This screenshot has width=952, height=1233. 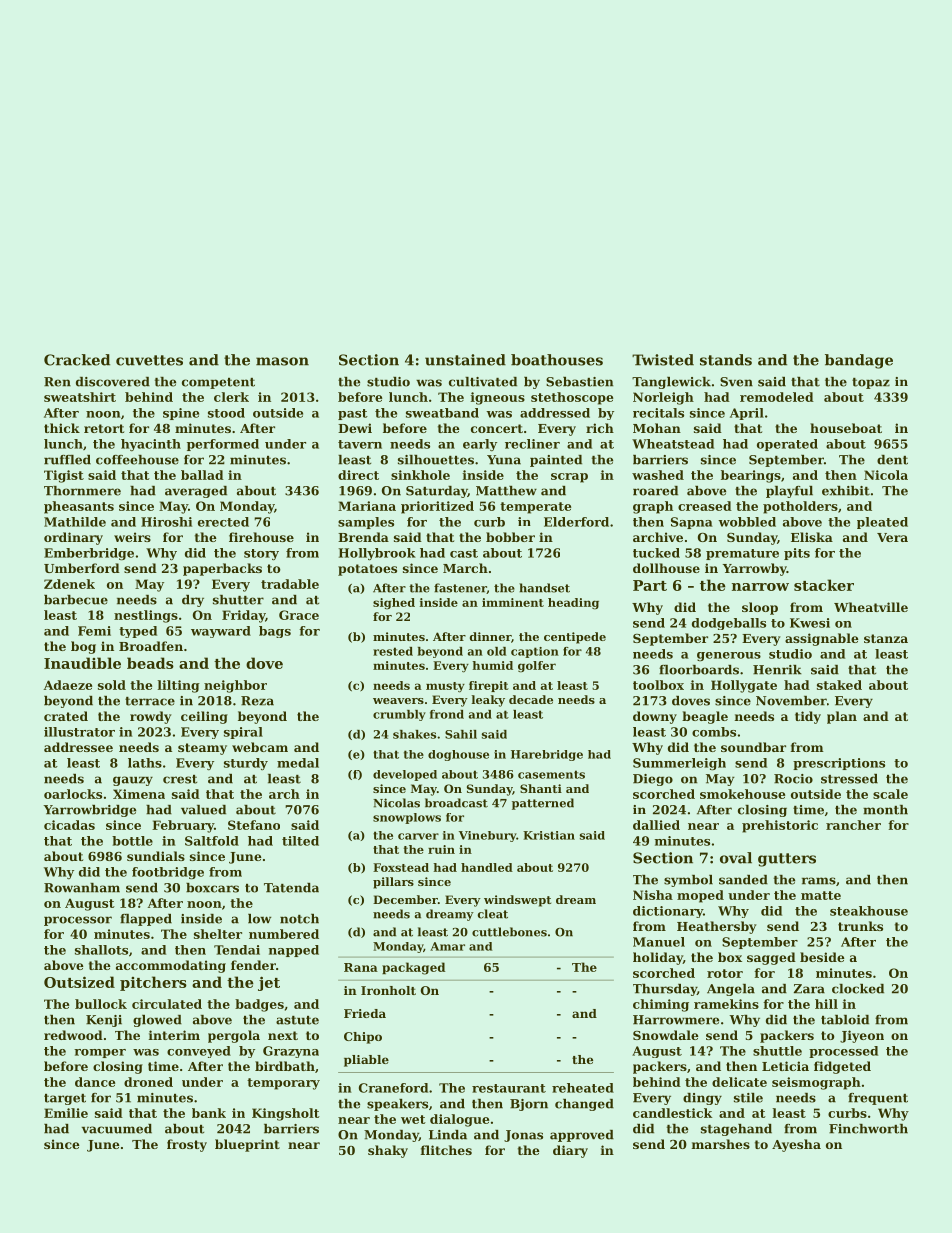 I want to click on Snowdale, so click(x=665, y=1035).
